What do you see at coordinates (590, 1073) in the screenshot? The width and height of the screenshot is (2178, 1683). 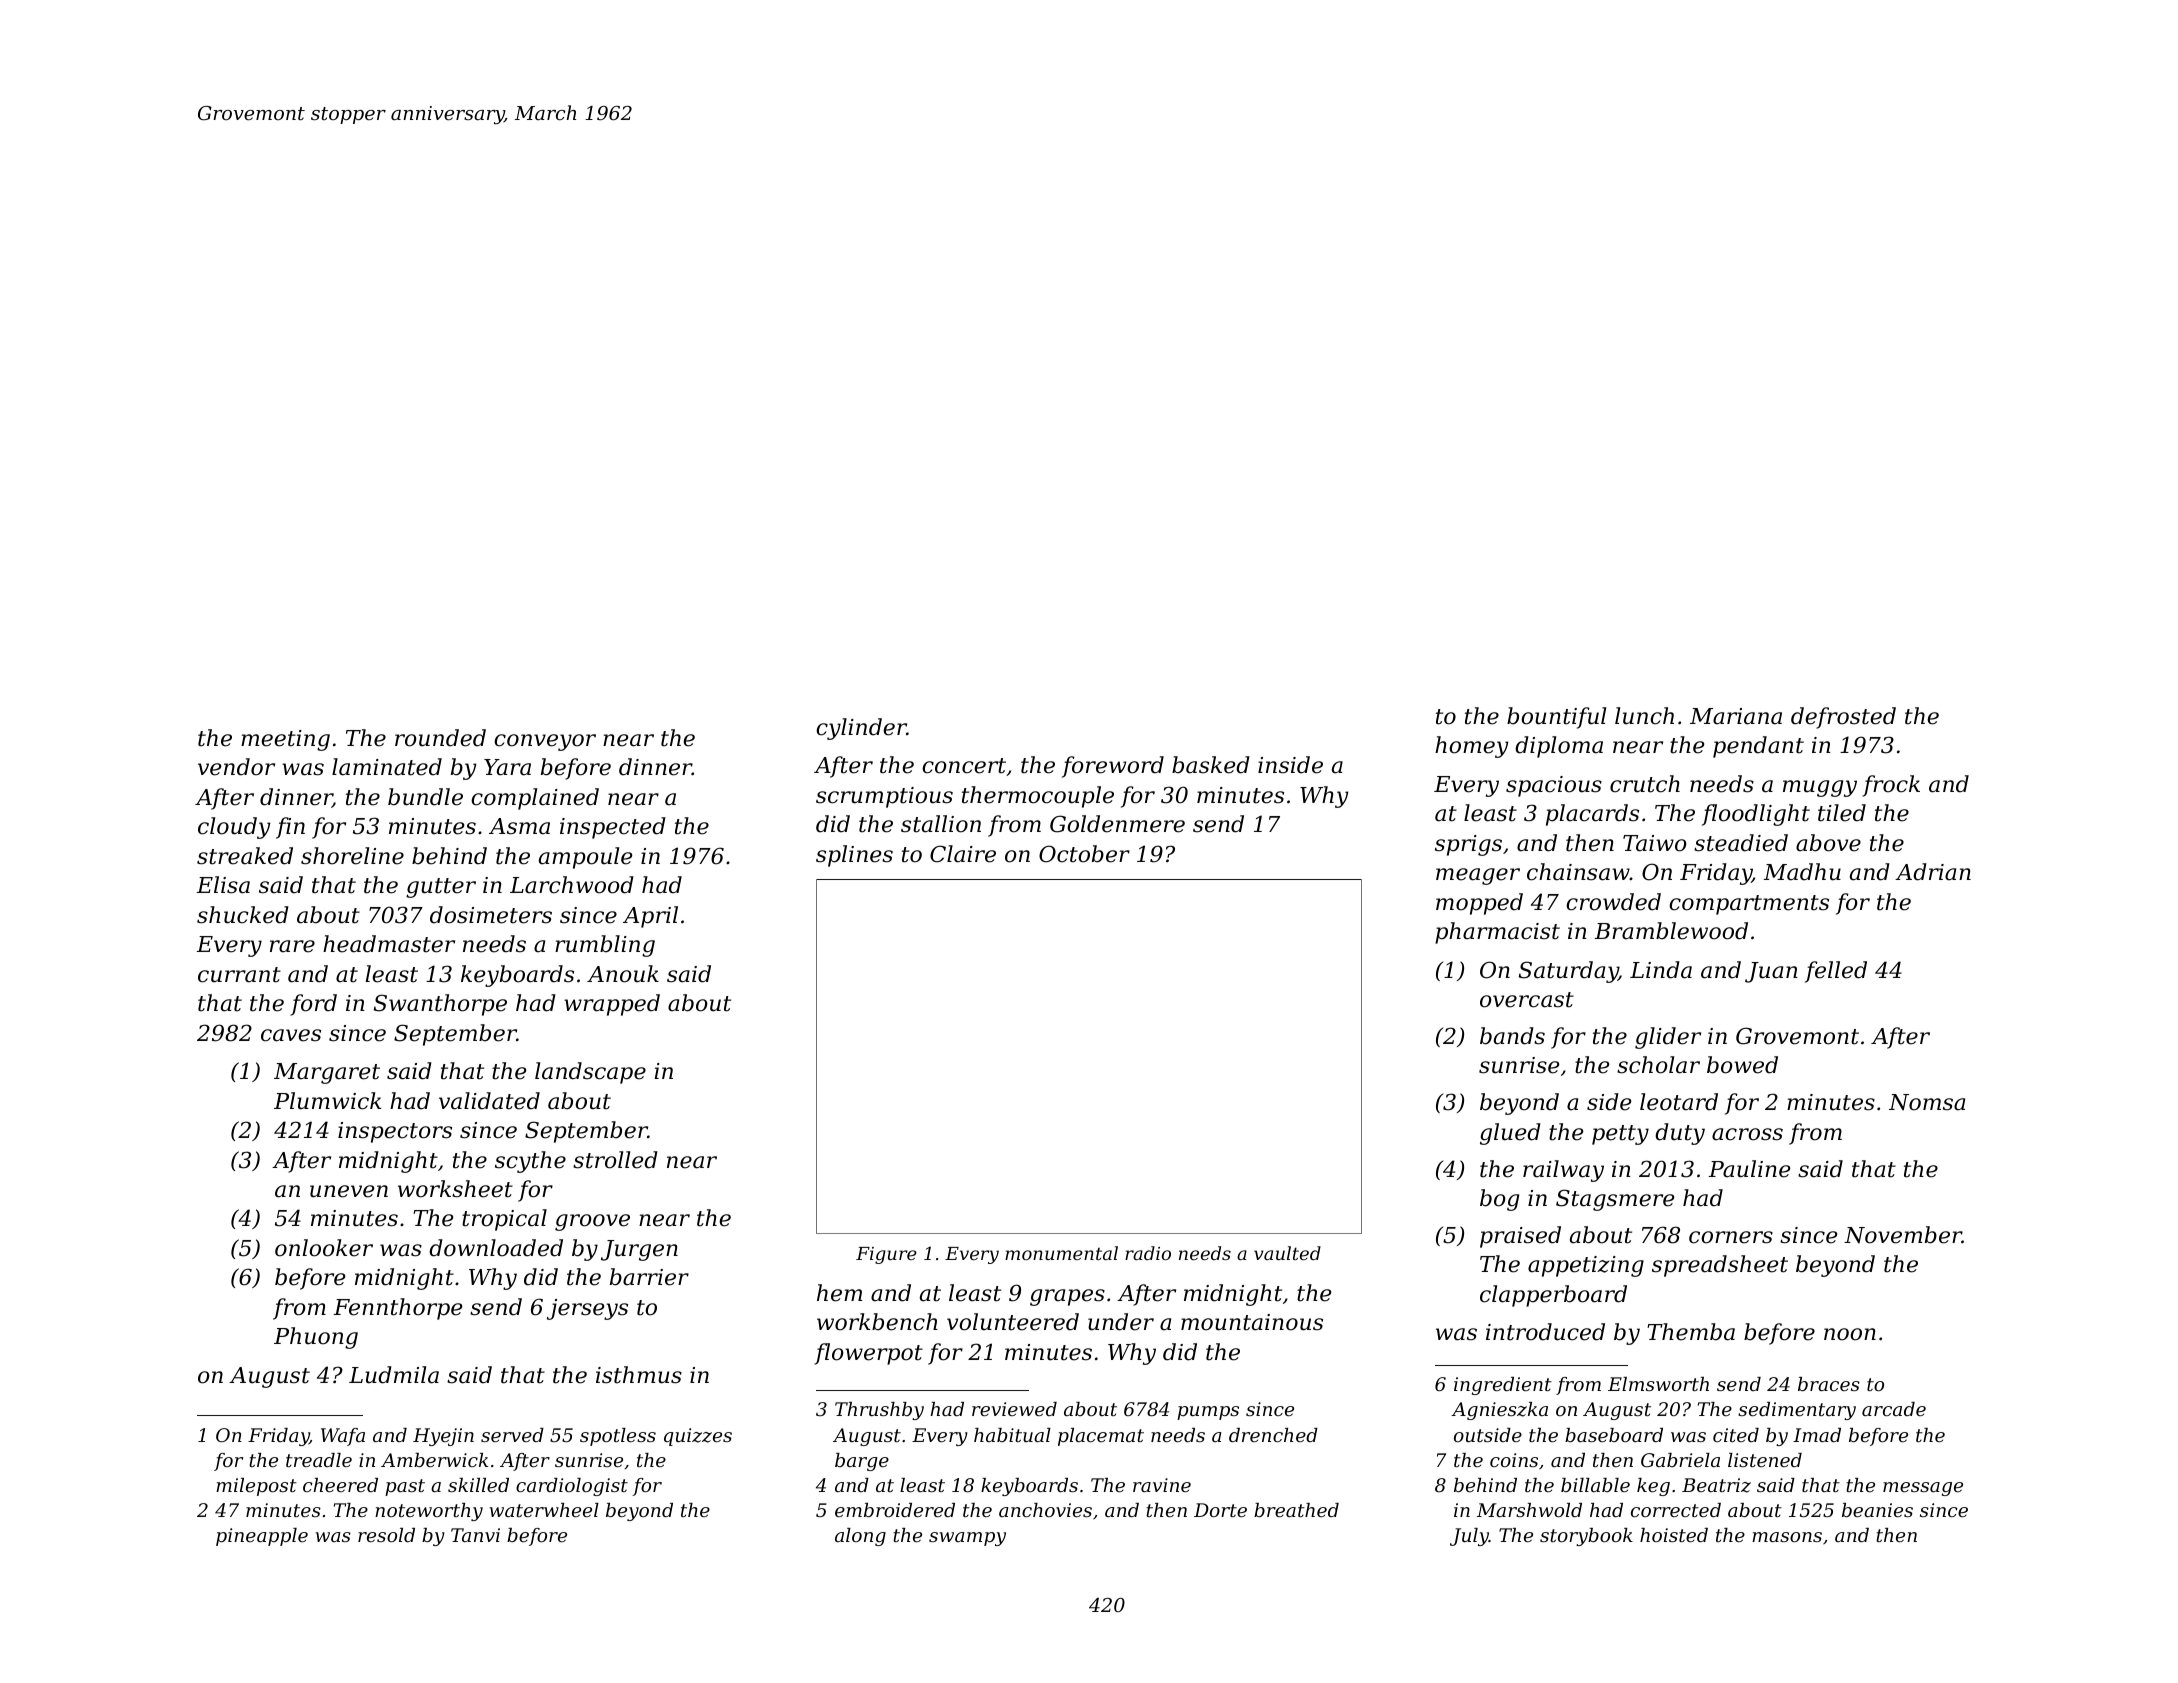 I see `landscape` at bounding box center [590, 1073].
